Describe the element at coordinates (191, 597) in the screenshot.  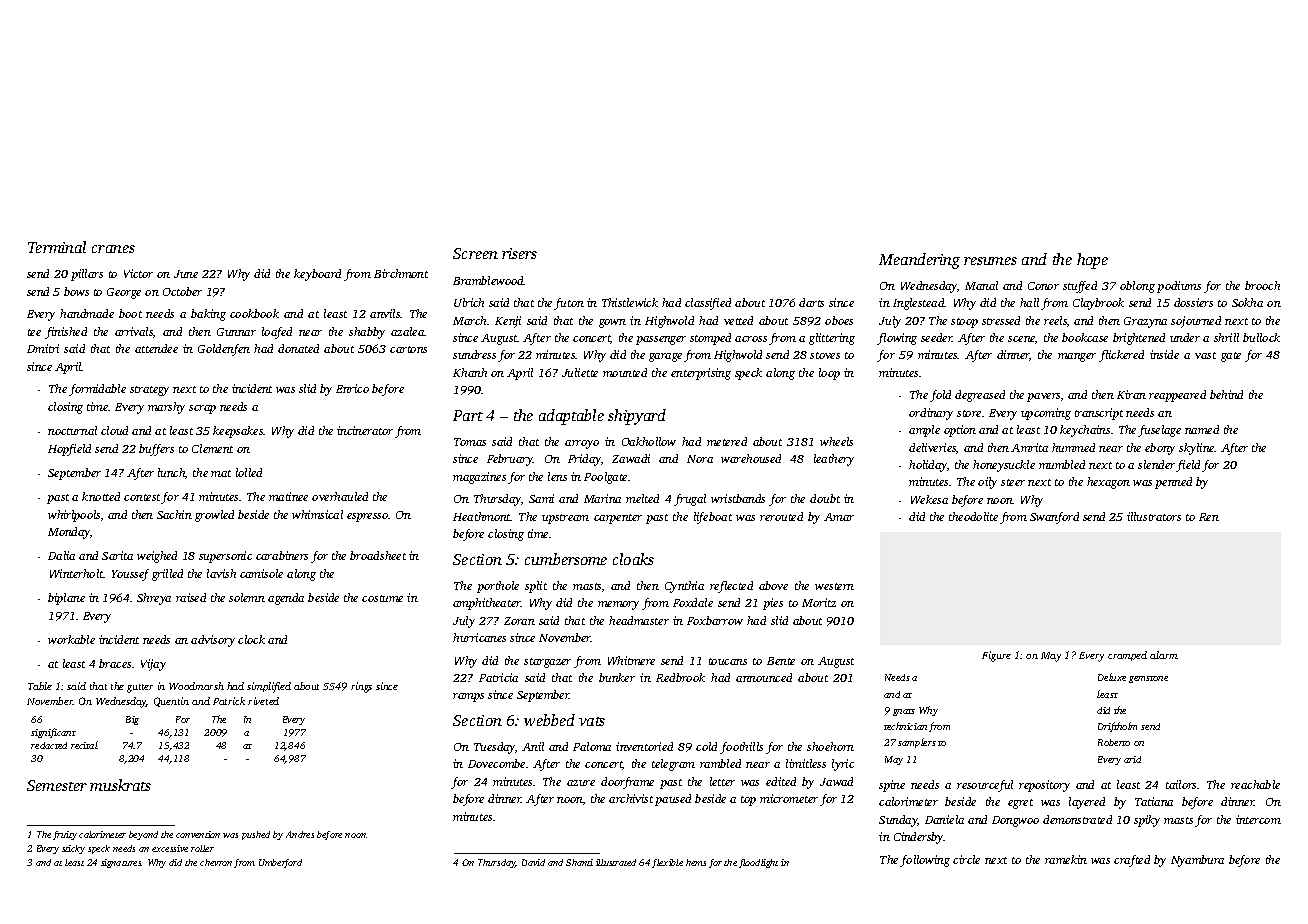
I see `raised` at that location.
